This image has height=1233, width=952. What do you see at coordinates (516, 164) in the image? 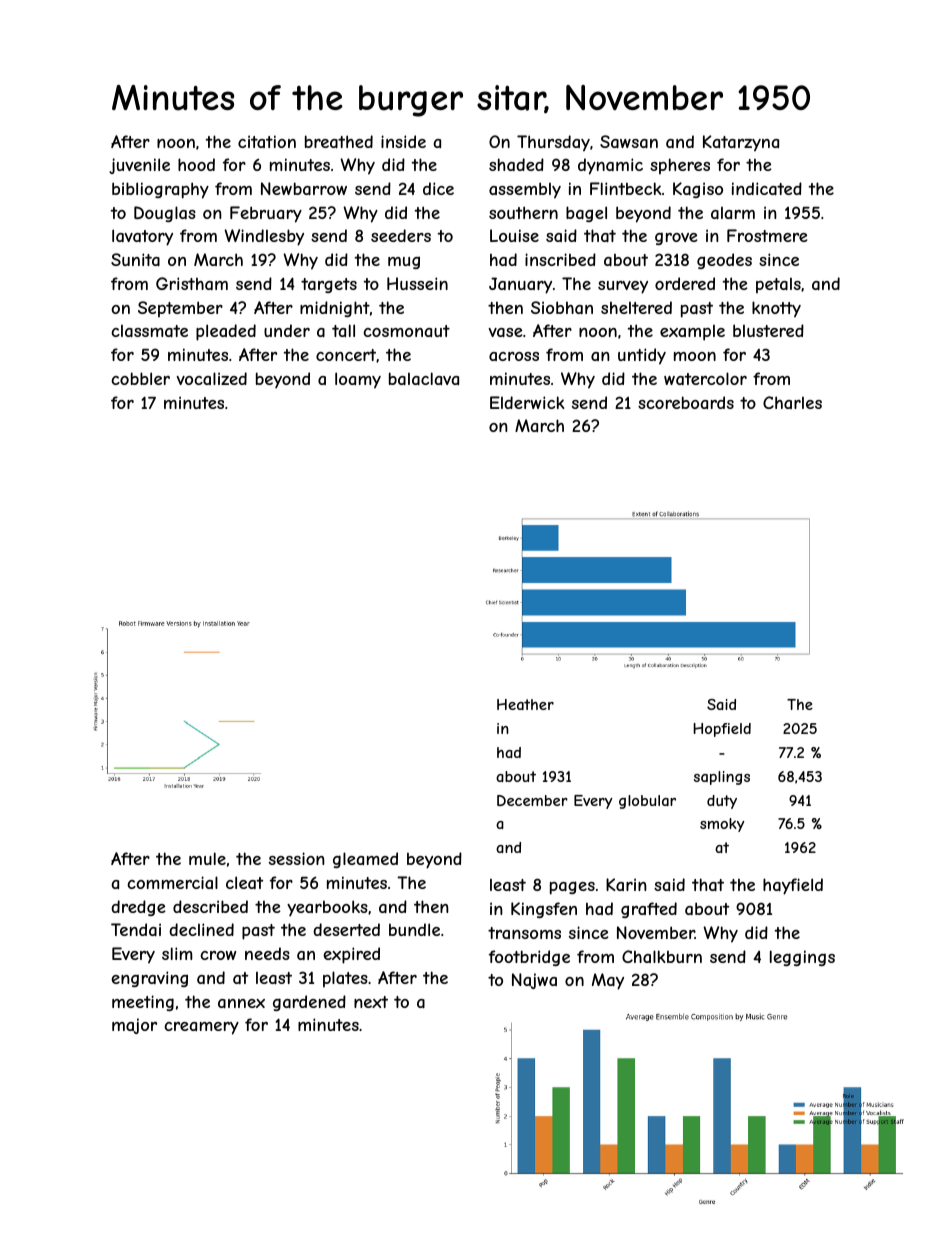
I see `shaded` at bounding box center [516, 164].
